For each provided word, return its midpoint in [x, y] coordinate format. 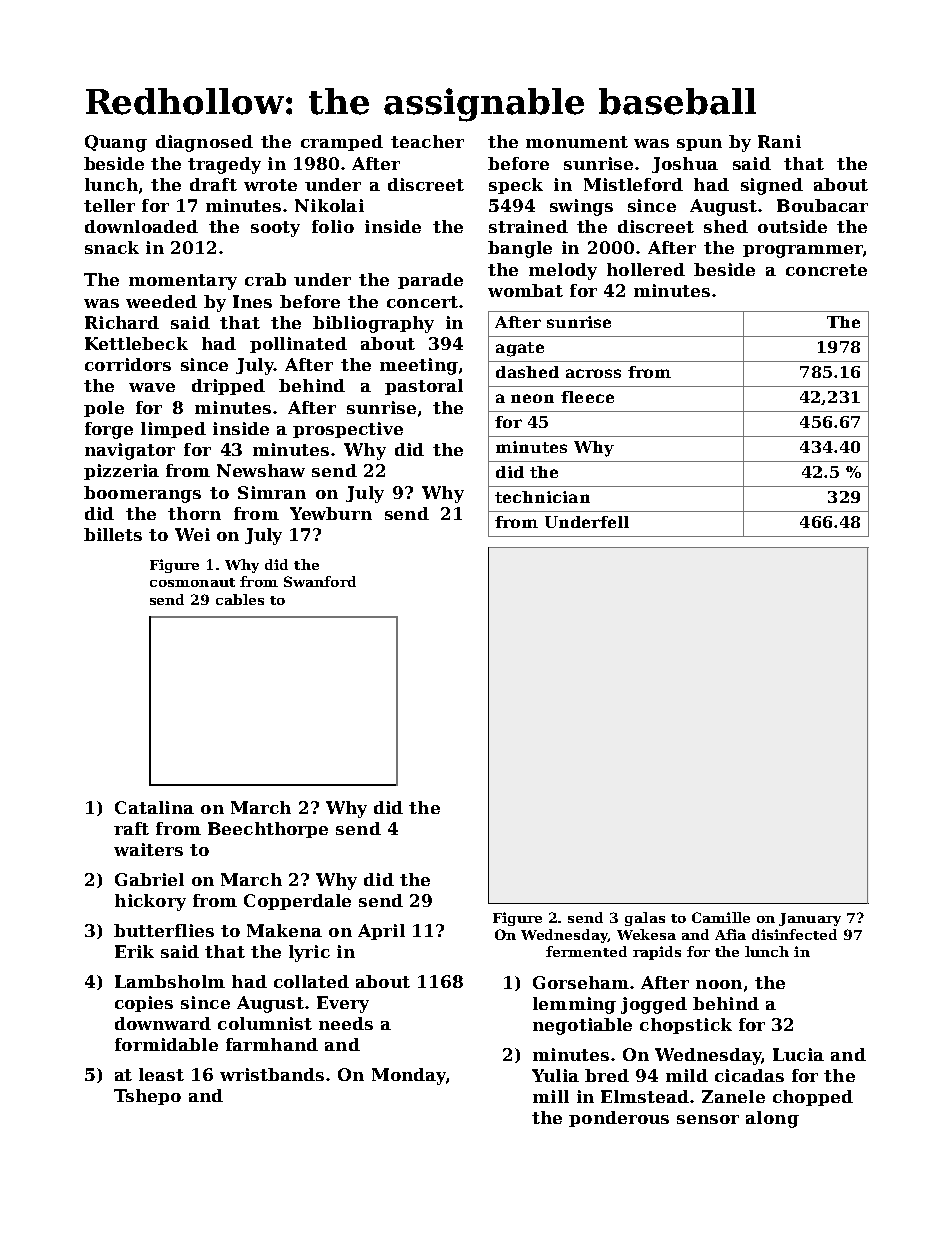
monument [577, 142]
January [810, 919]
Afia [730, 934]
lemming [574, 1005]
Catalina [154, 807]
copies [144, 1004]
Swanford [320, 581]
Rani [779, 141]
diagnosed [204, 143]
